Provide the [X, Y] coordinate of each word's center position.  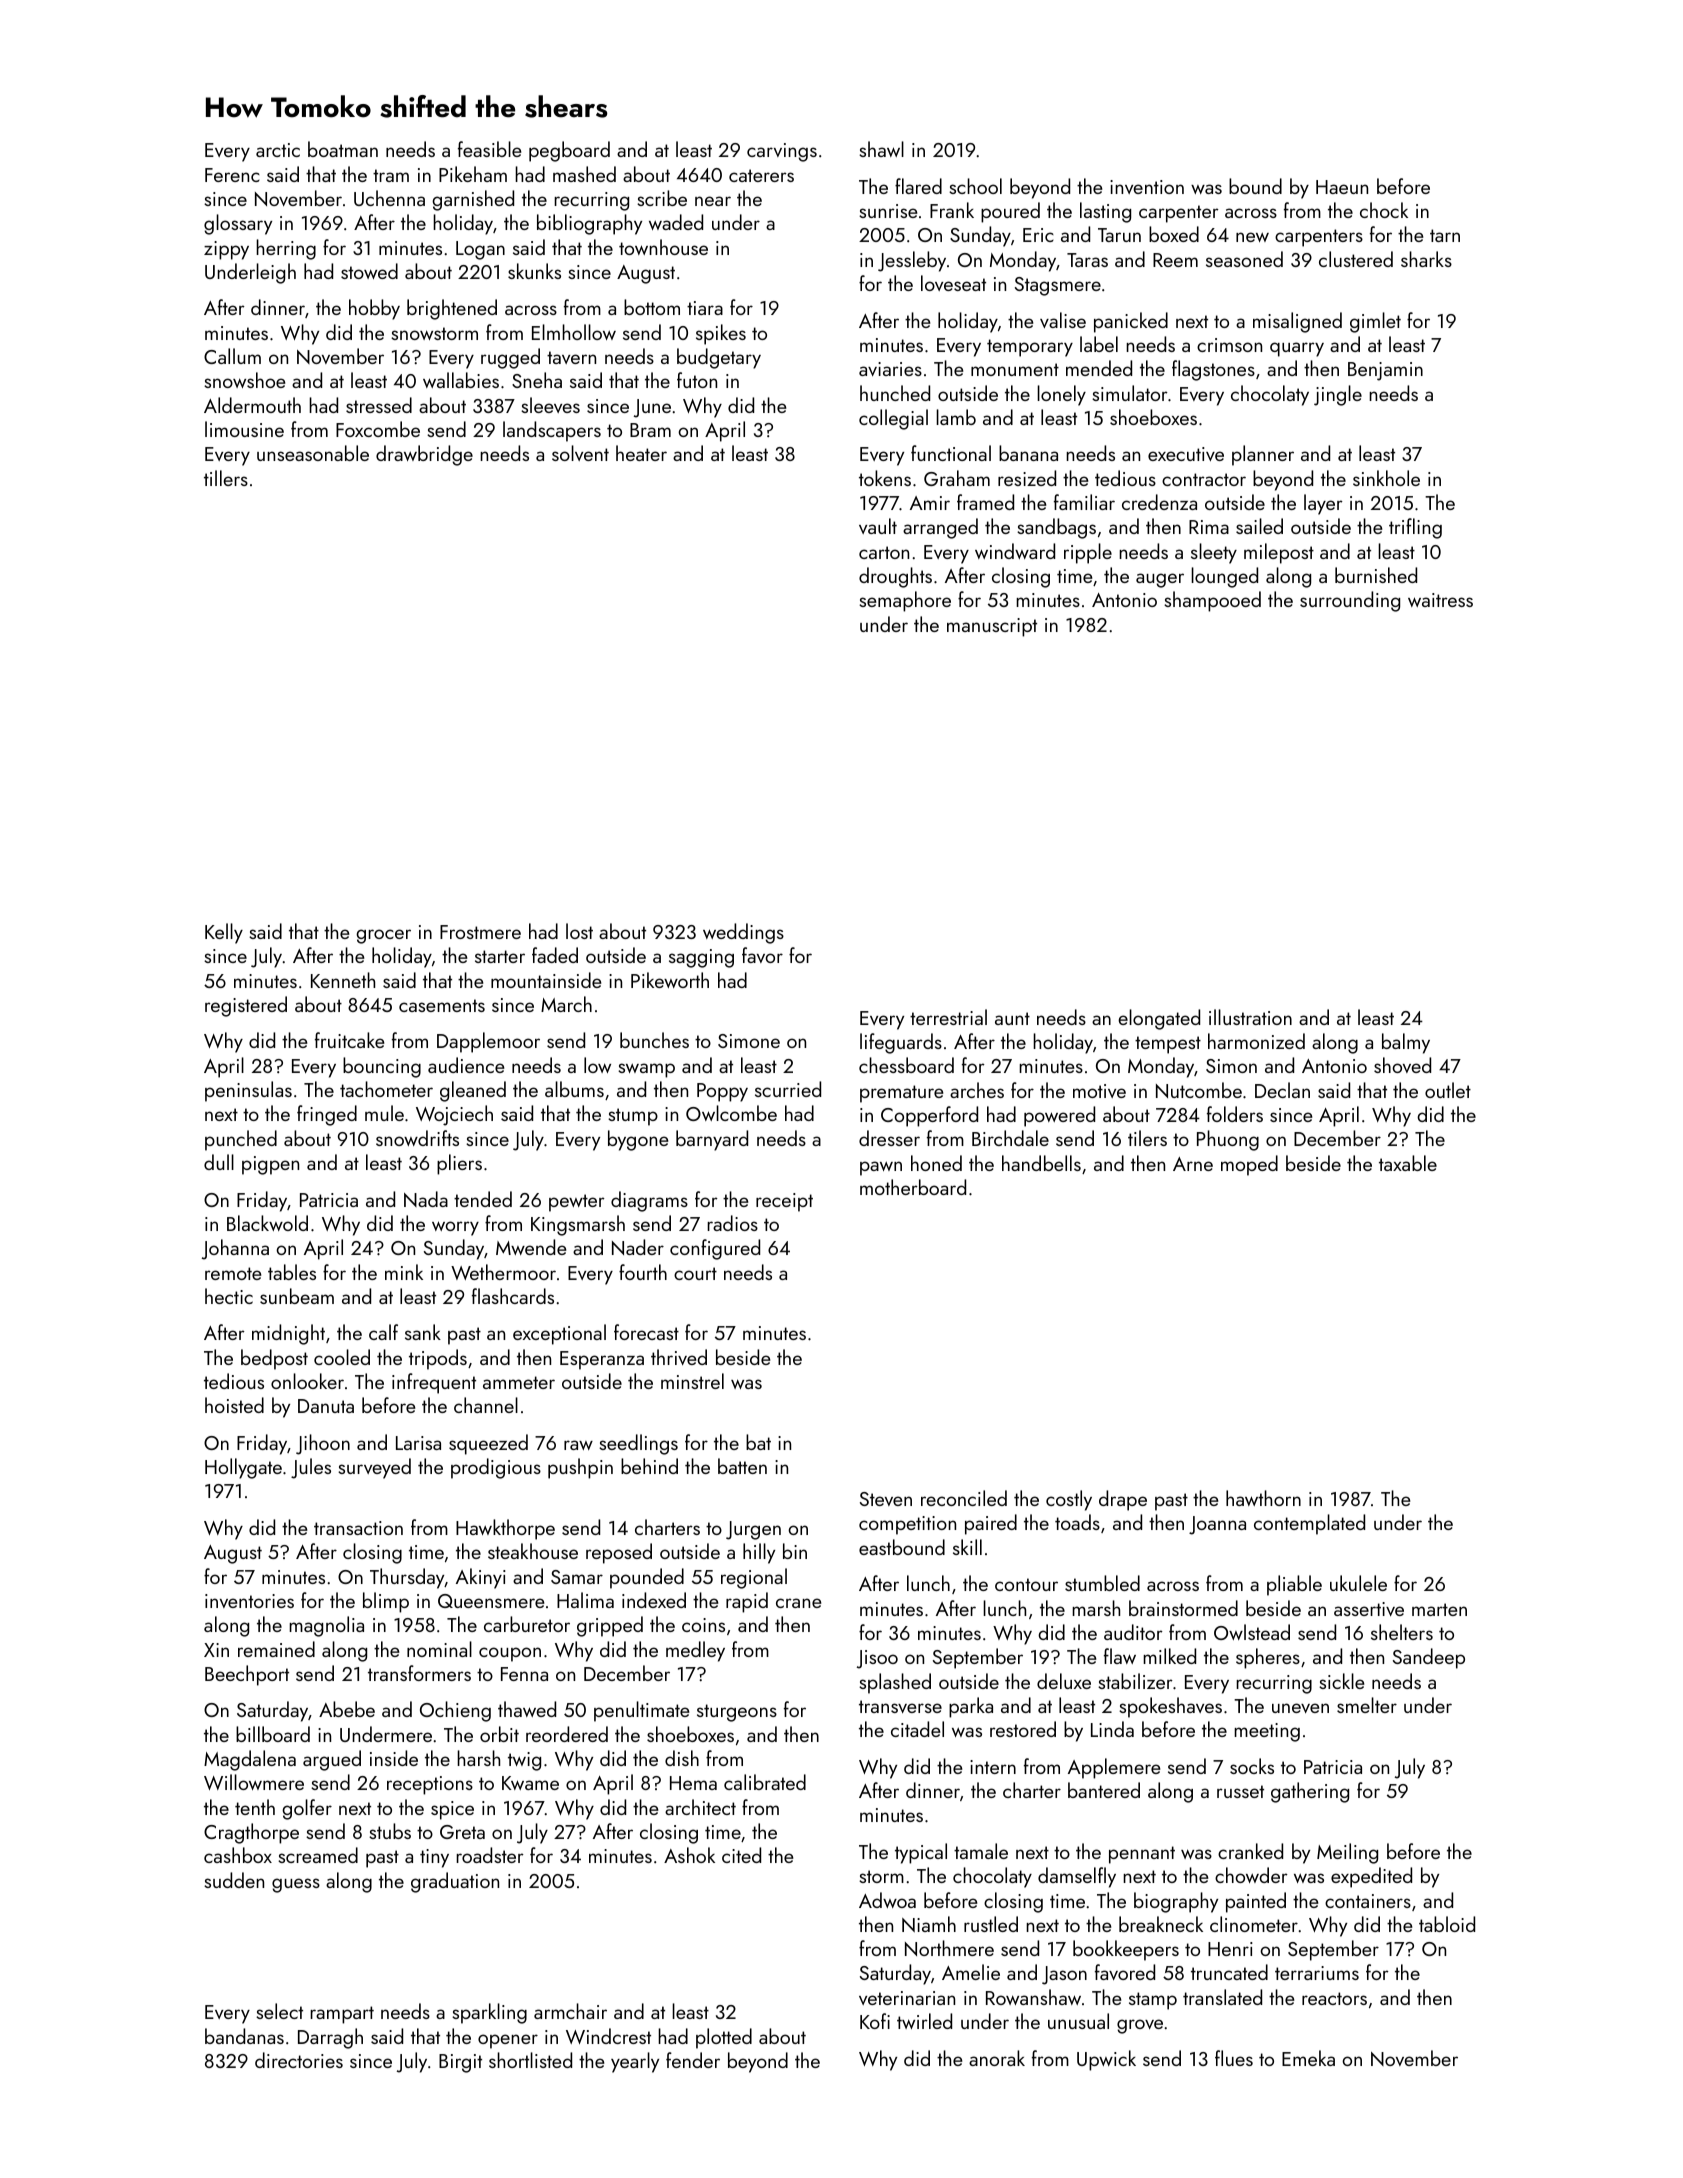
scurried [788, 1089]
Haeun [1342, 187]
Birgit [460, 2063]
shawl [881, 149]
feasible [489, 149]
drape [1123, 1500]
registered [246, 1006]
